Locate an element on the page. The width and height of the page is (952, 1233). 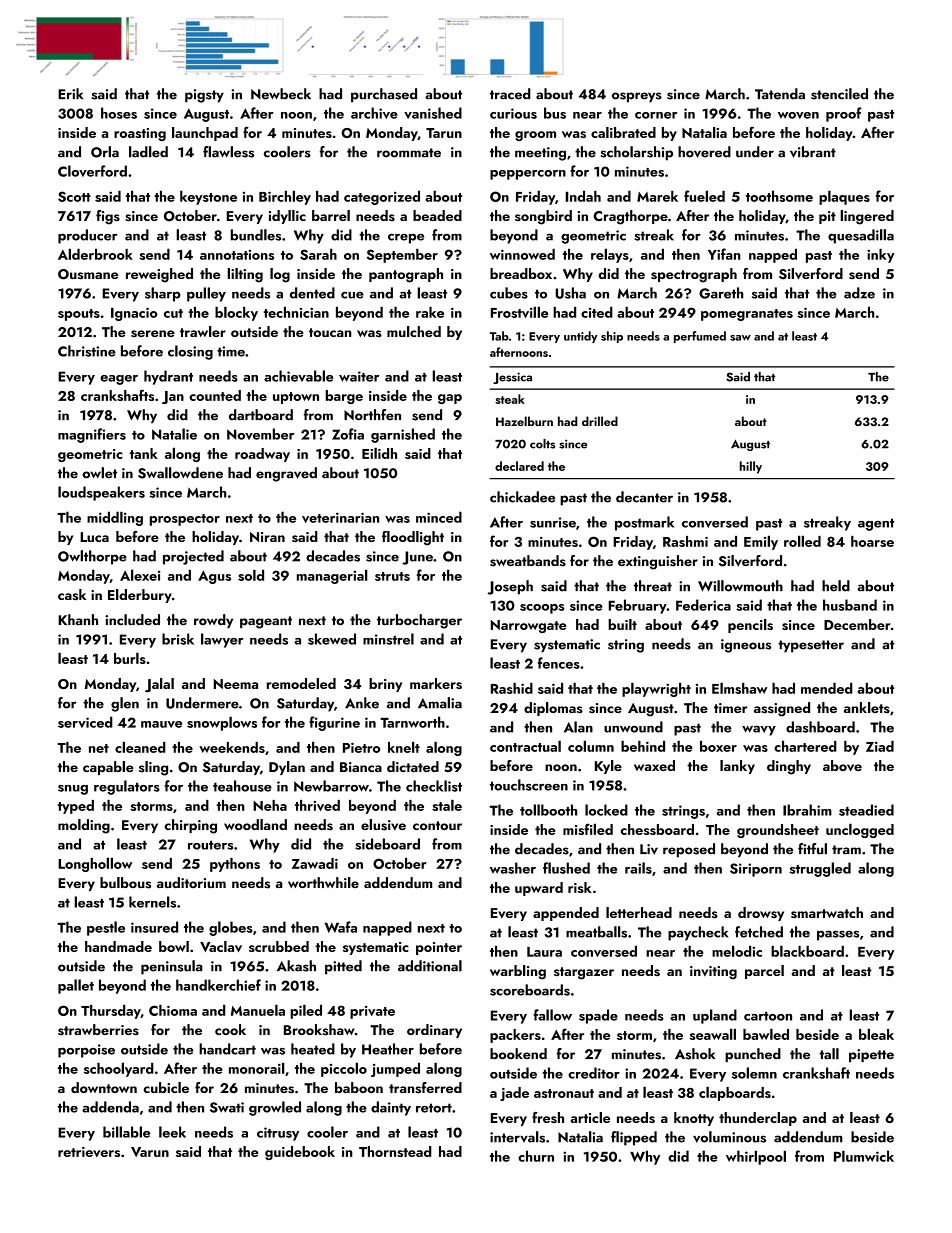
pigsty is located at coordinates (204, 96).
